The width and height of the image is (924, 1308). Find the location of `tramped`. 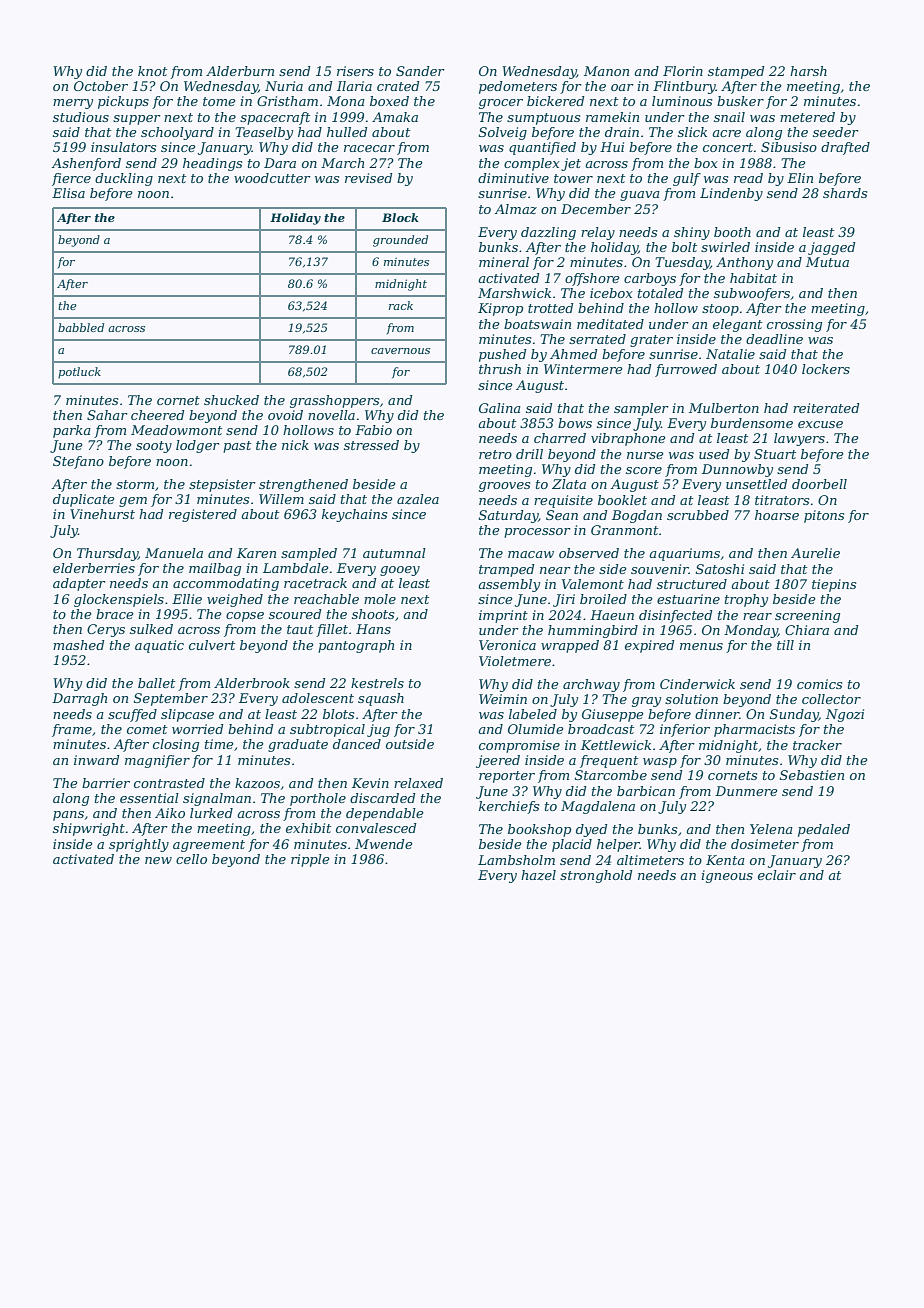

tramped is located at coordinates (507, 570).
